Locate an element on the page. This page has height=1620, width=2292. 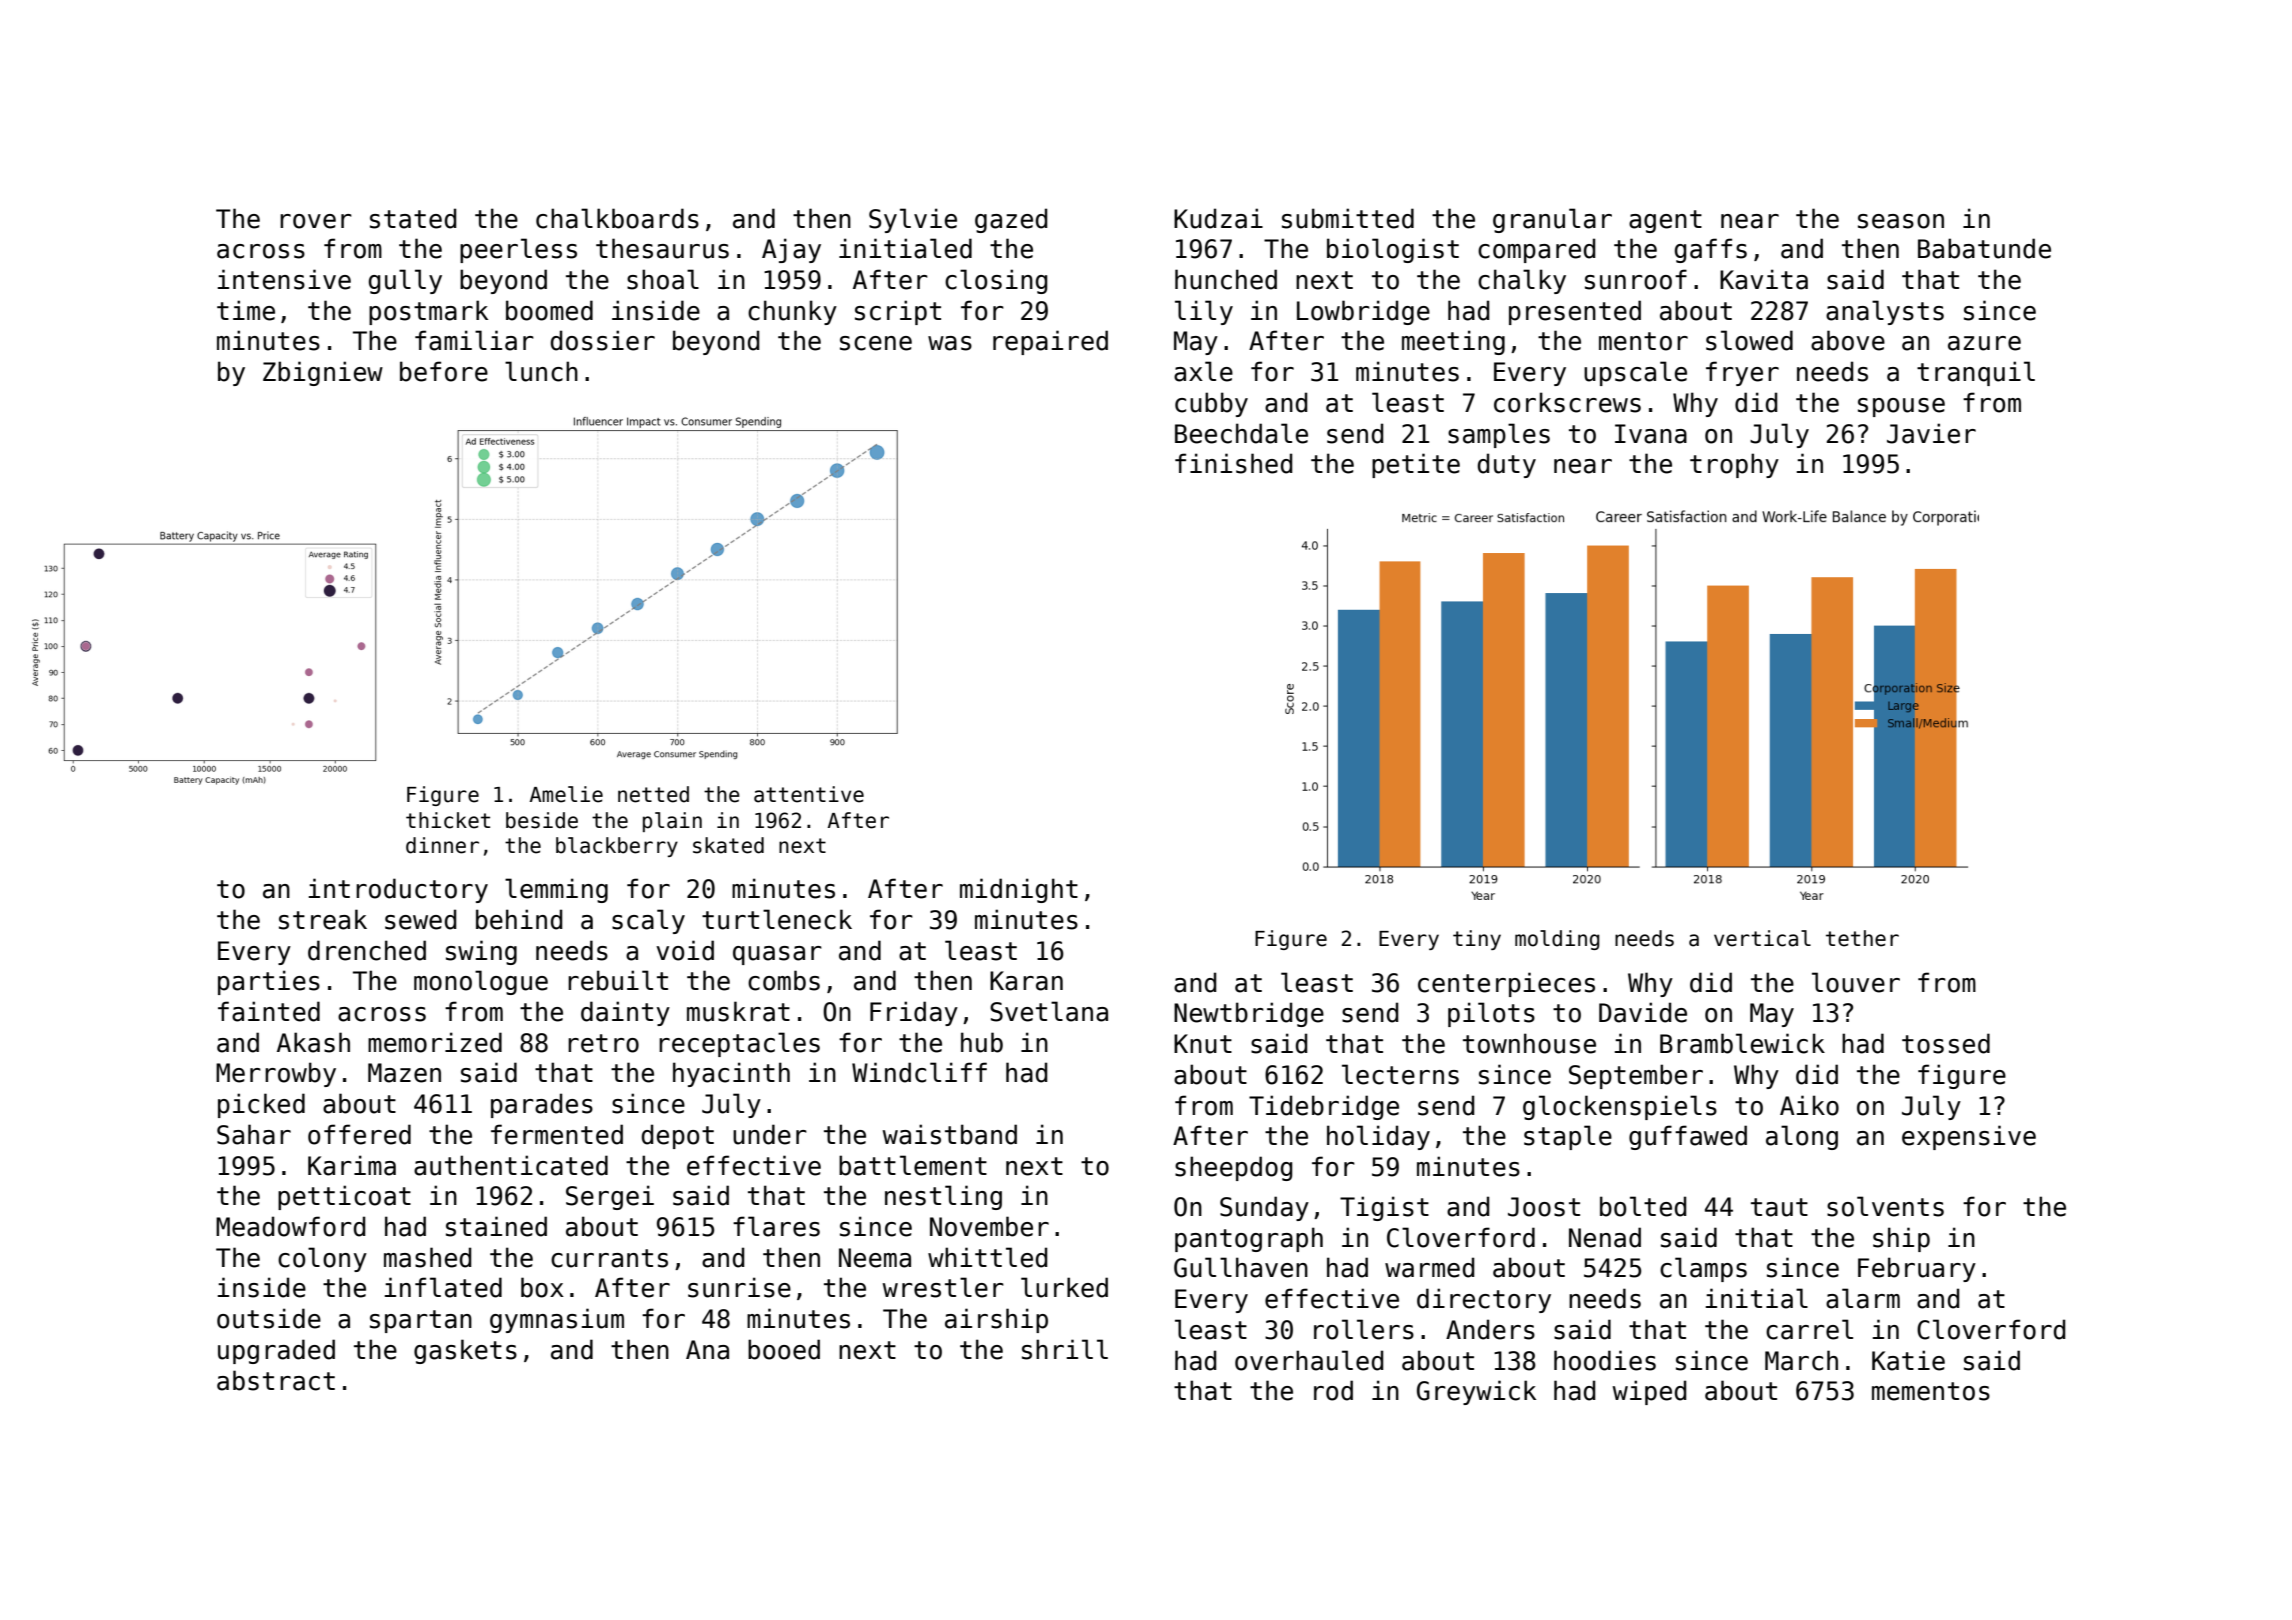
before is located at coordinates (444, 371).
